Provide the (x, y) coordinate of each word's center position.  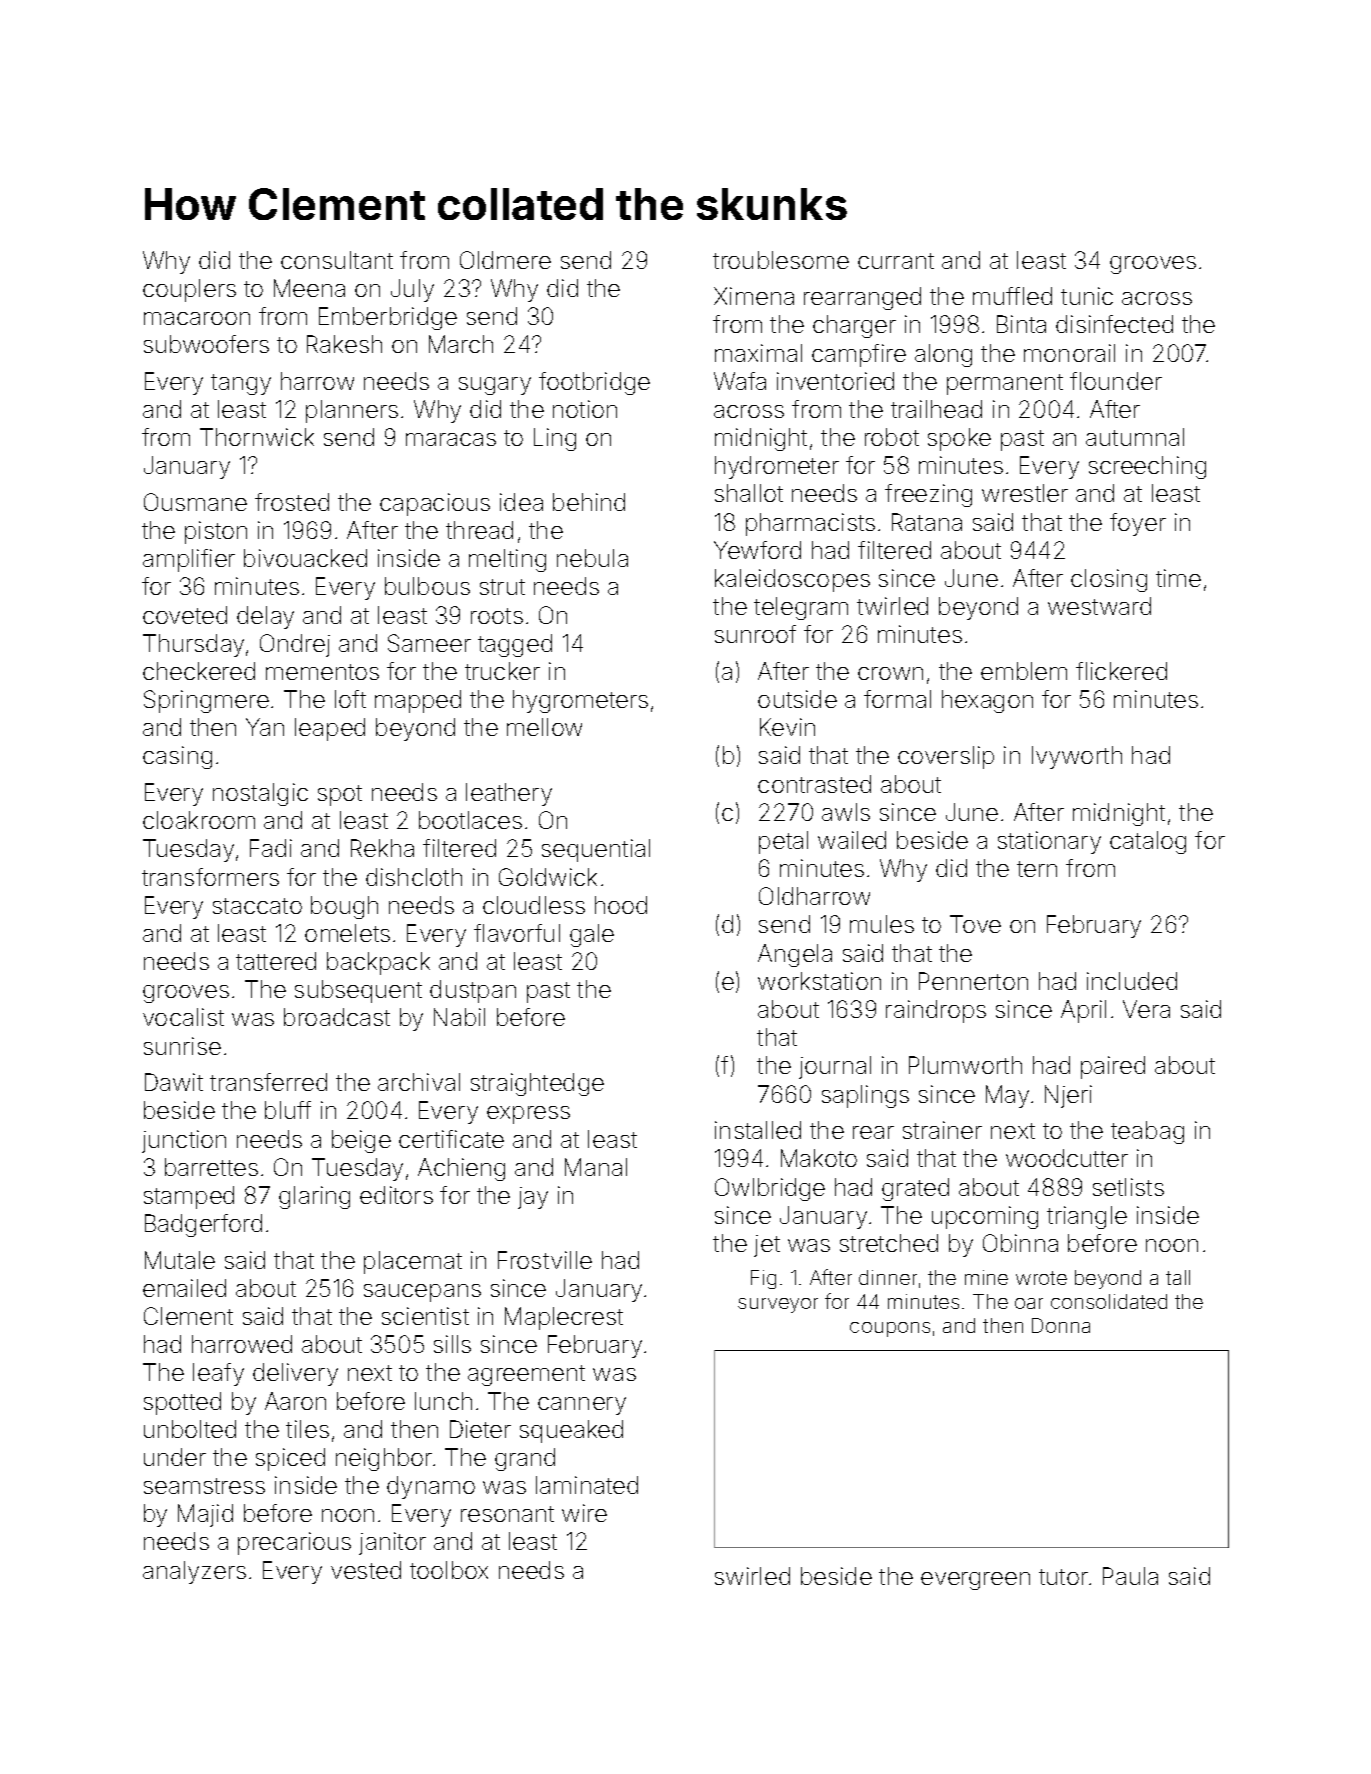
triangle (1087, 1217)
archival (419, 1082)
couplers (189, 290)
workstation (819, 981)
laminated (587, 1485)
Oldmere (505, 260)
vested (366, 1570)
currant (896, 261)
